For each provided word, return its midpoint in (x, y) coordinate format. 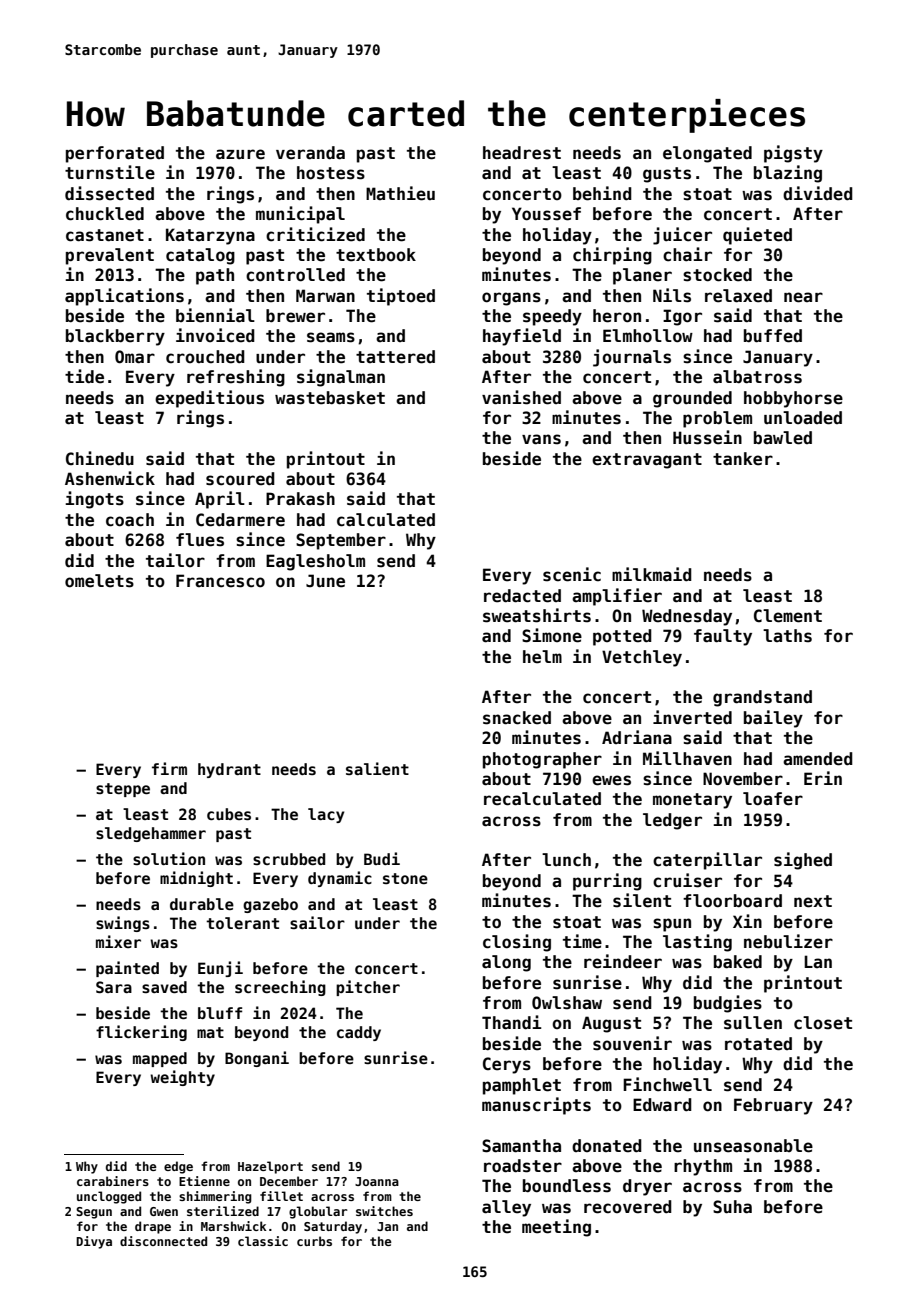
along (506, 963)
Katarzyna (210, 236)
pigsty (793, 154)
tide (84, 376)
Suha (732, 1207)
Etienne (204, 1181)
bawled (783, 438)
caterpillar (707, 861)
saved (164, 987)
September (341, 541)
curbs (314, 1241)
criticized (315, 234)
